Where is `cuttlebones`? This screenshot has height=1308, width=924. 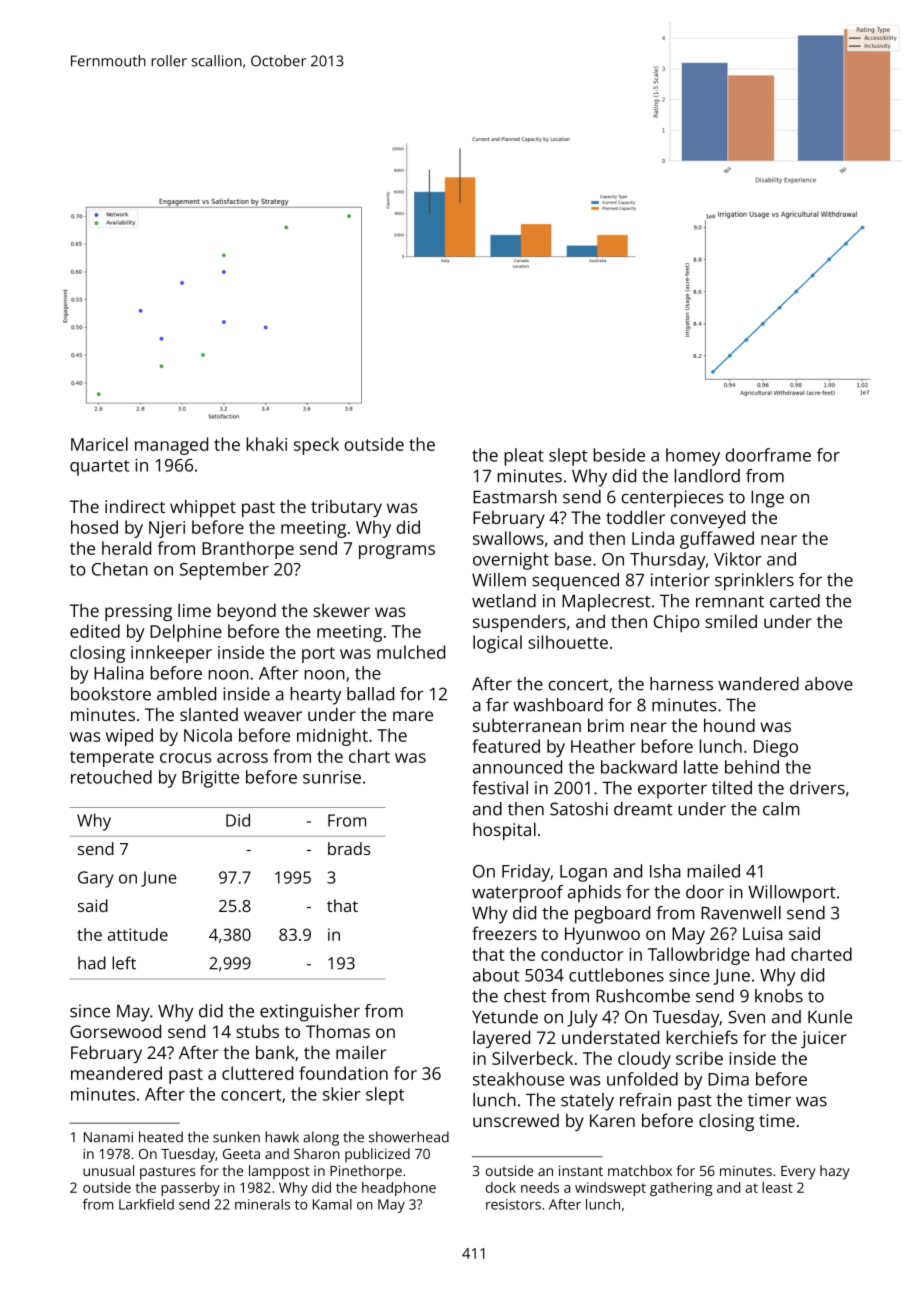
cuttlebones is located at coordinates (616, 975).
